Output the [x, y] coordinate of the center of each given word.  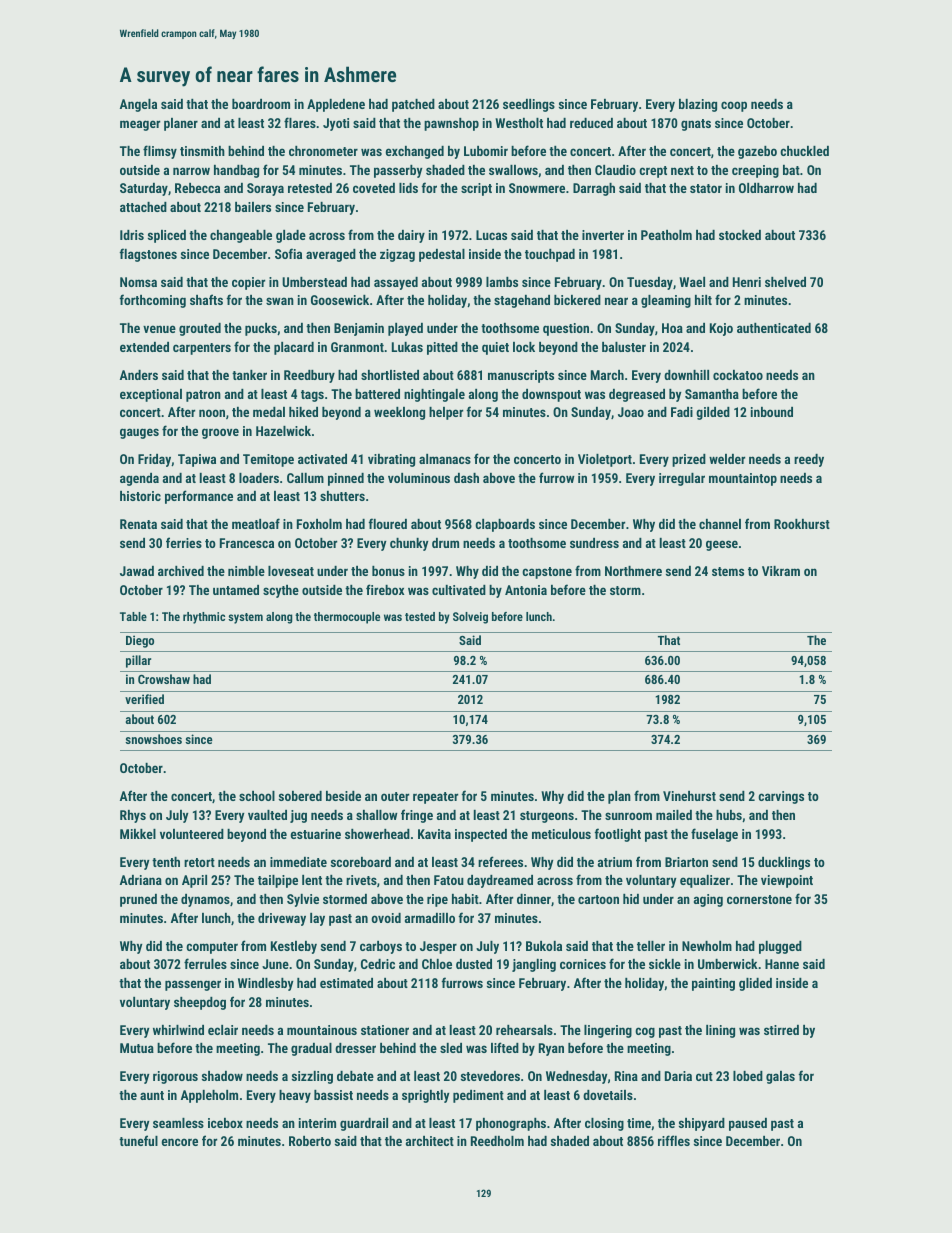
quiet [495, 348]
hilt [703, 300]
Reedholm [497, 1141]
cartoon [598, 899]
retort [199, 862]
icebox [225, 1123]
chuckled [804, 151]
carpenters [202, 349]
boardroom [261, 104]
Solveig [470, 618]
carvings [781, 797]
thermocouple [347, 618]
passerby [398, 171]
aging [708, 900]
